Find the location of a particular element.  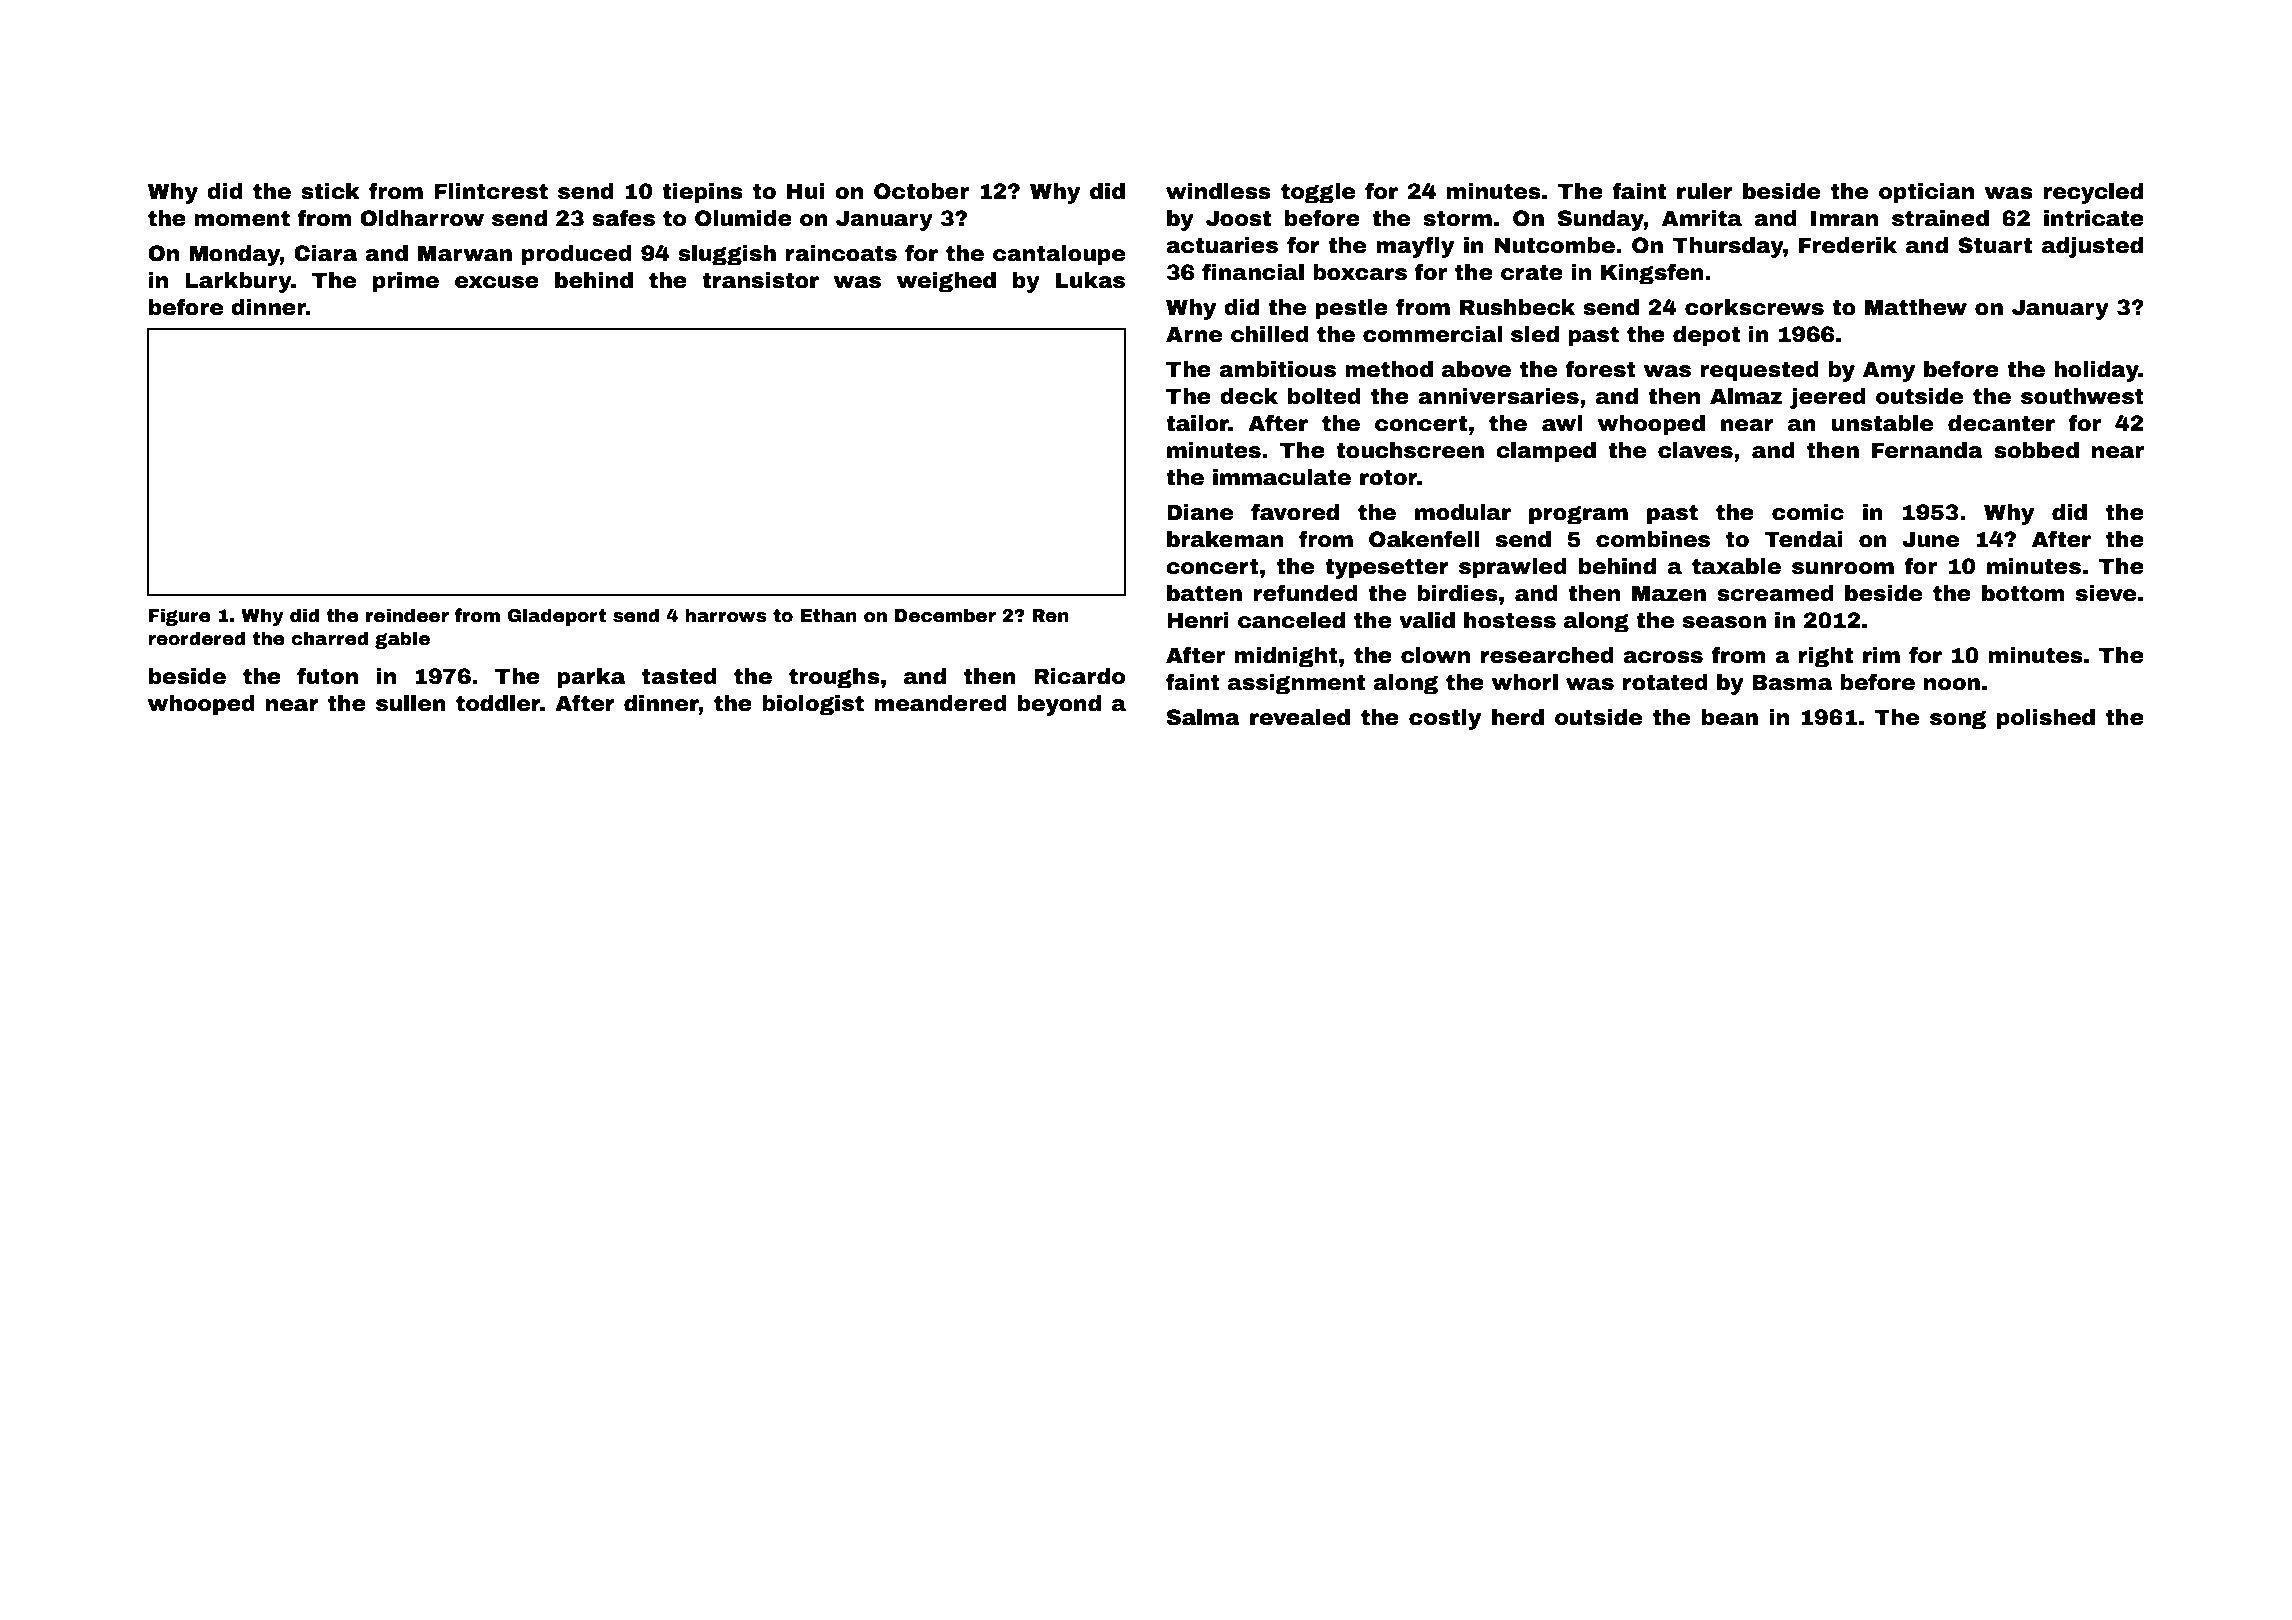

brakeman is located at coordinates (1225, 539).
